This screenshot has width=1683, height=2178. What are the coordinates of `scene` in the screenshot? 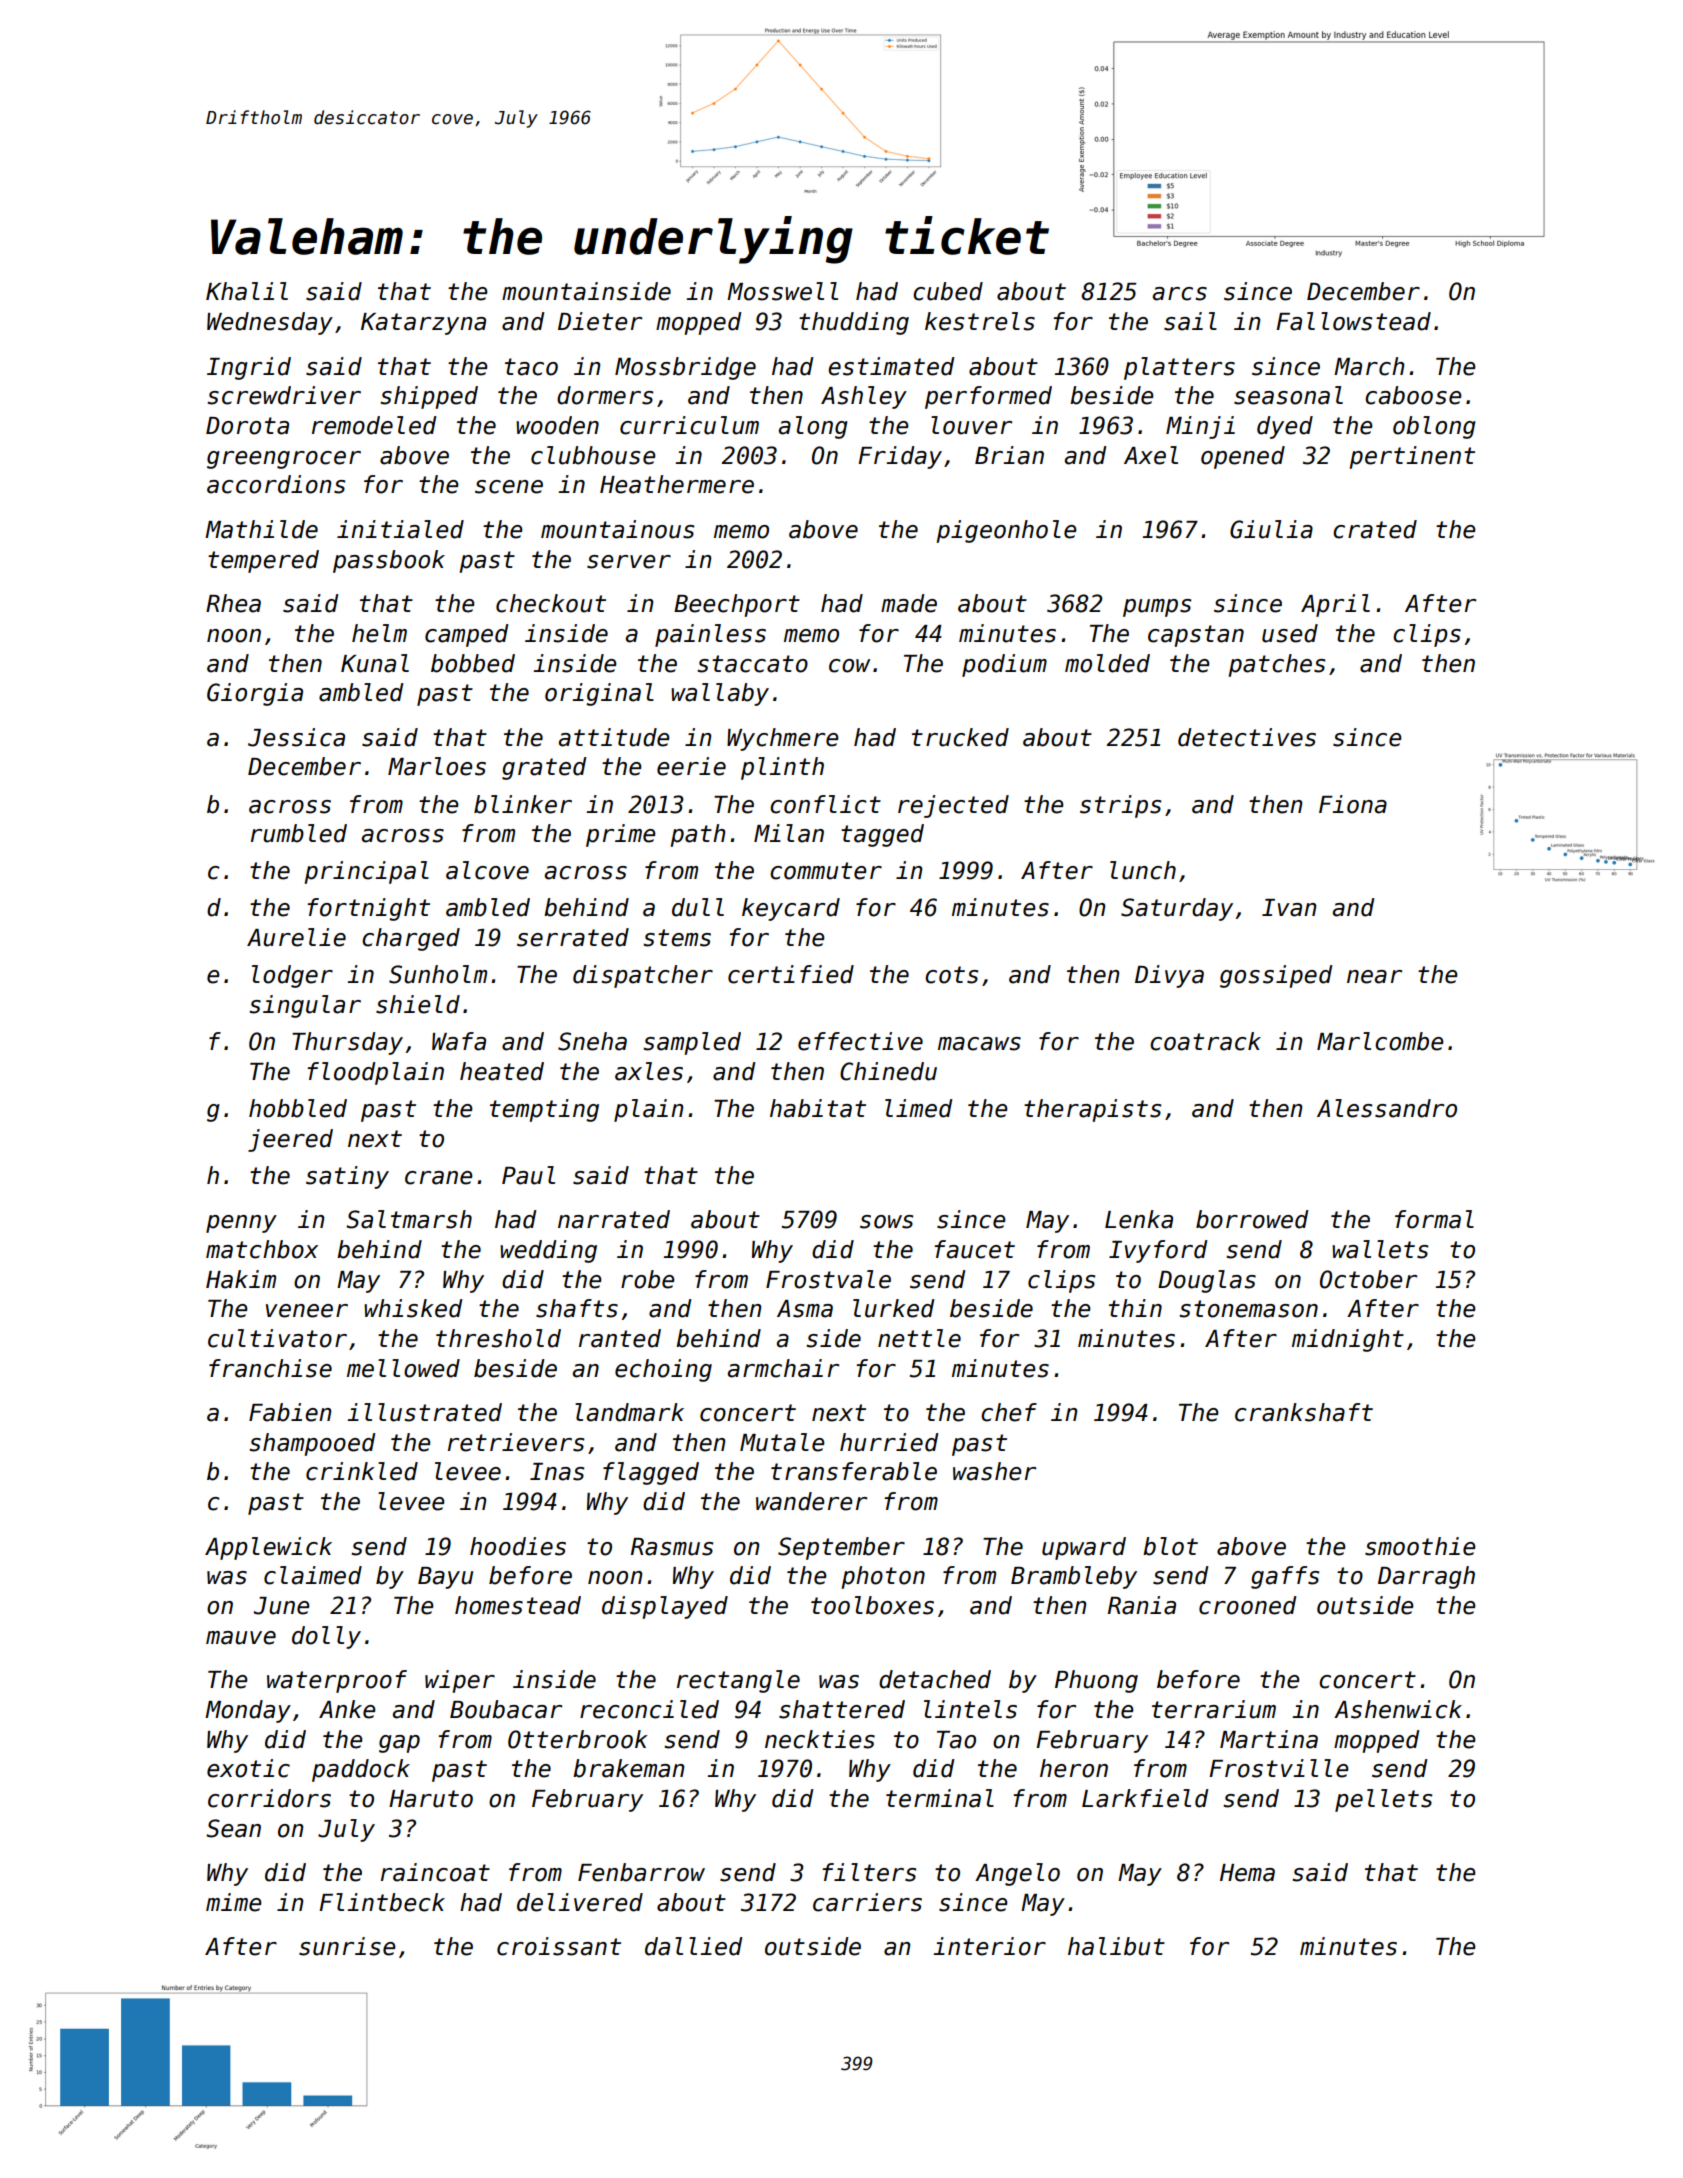 It's located at (509, 487).
